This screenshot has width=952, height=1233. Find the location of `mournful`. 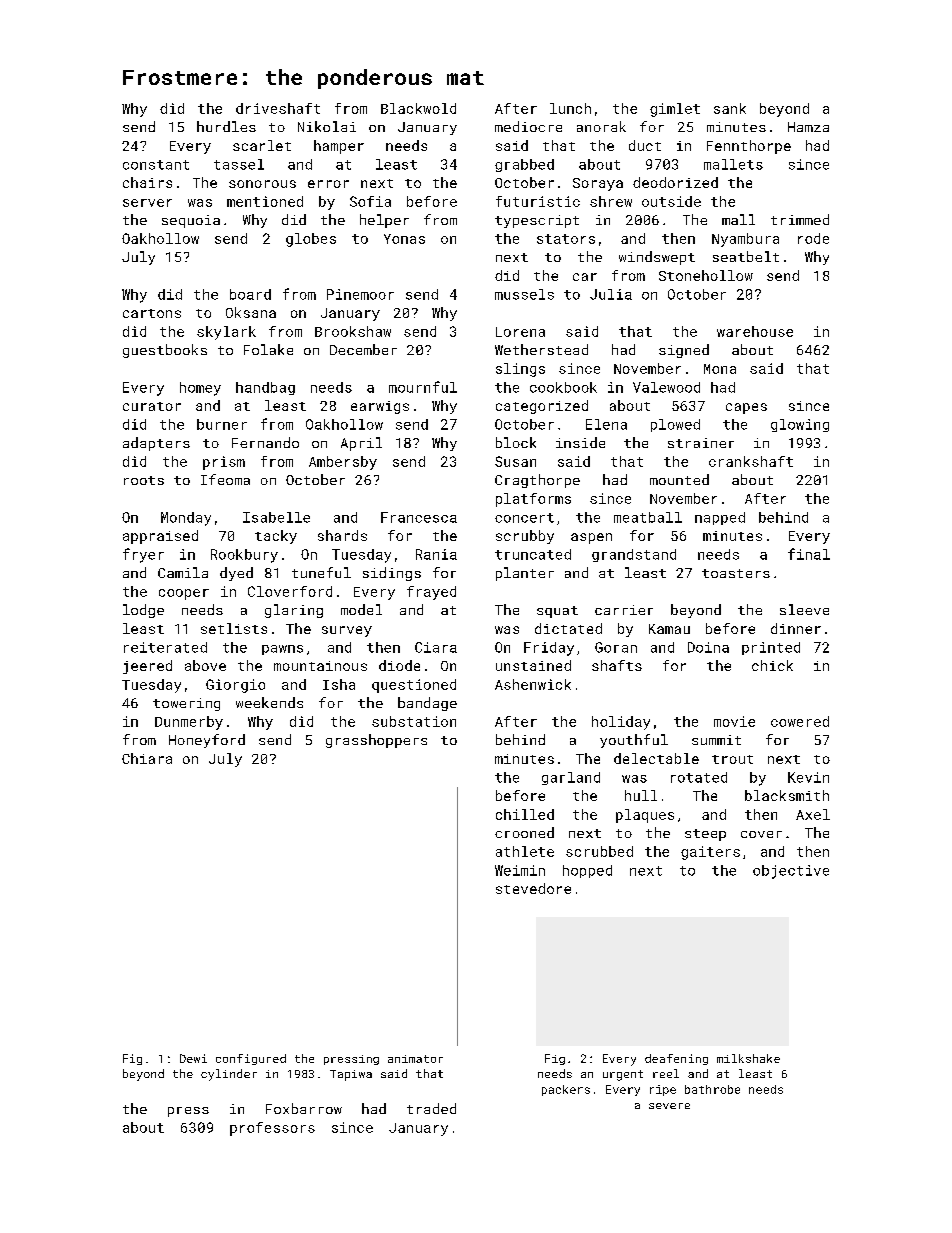

mournful is located at coordinates (423, 387).
